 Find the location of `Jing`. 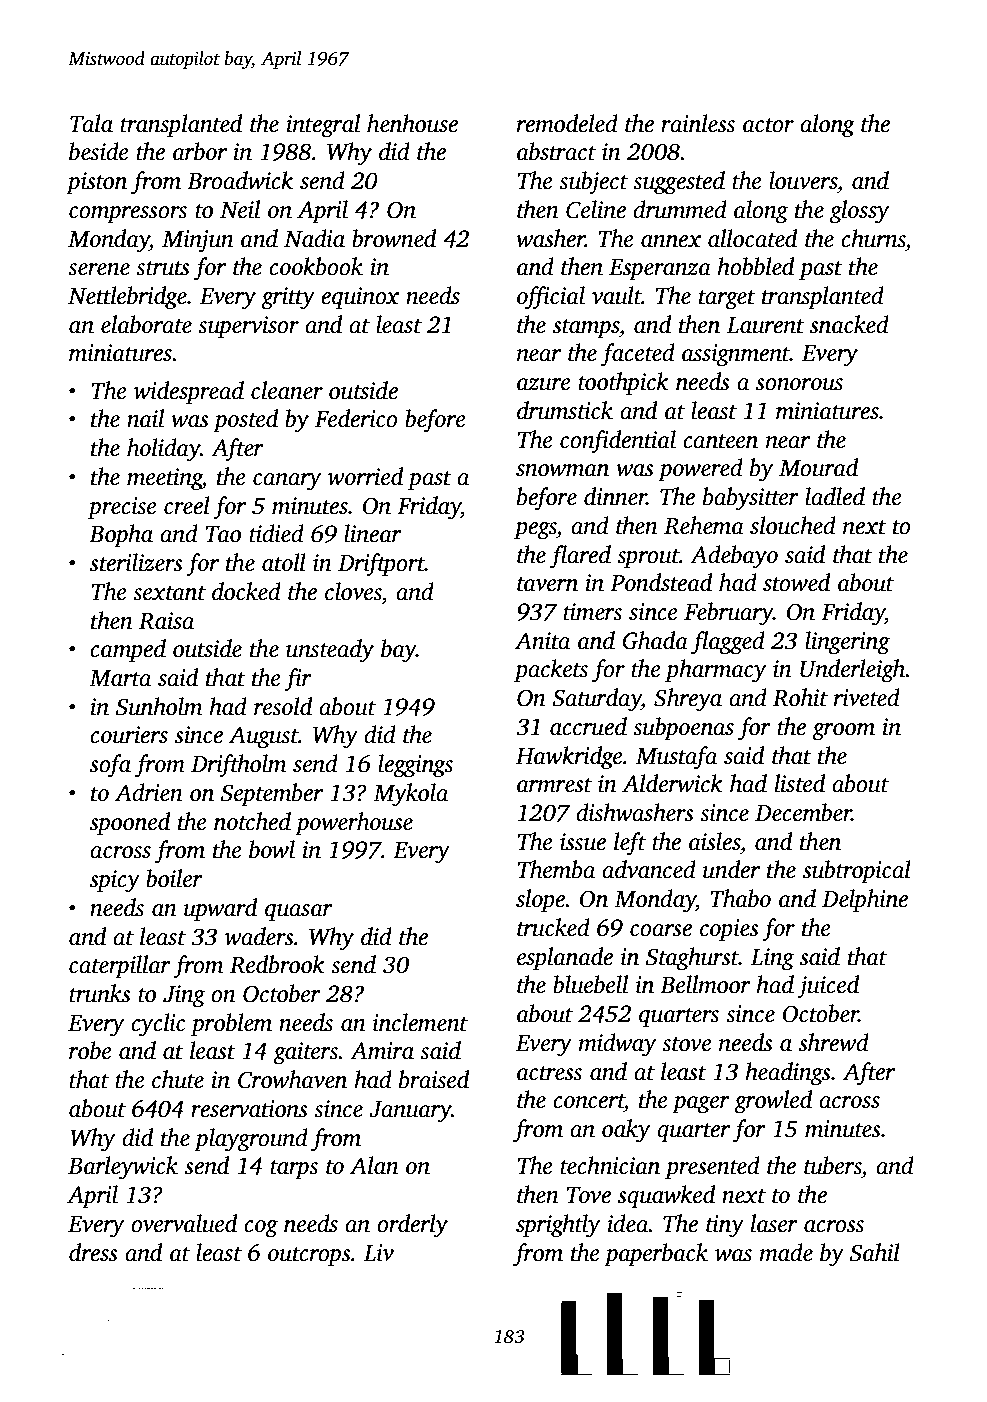

Jing is located at coordinates (184, 996).
